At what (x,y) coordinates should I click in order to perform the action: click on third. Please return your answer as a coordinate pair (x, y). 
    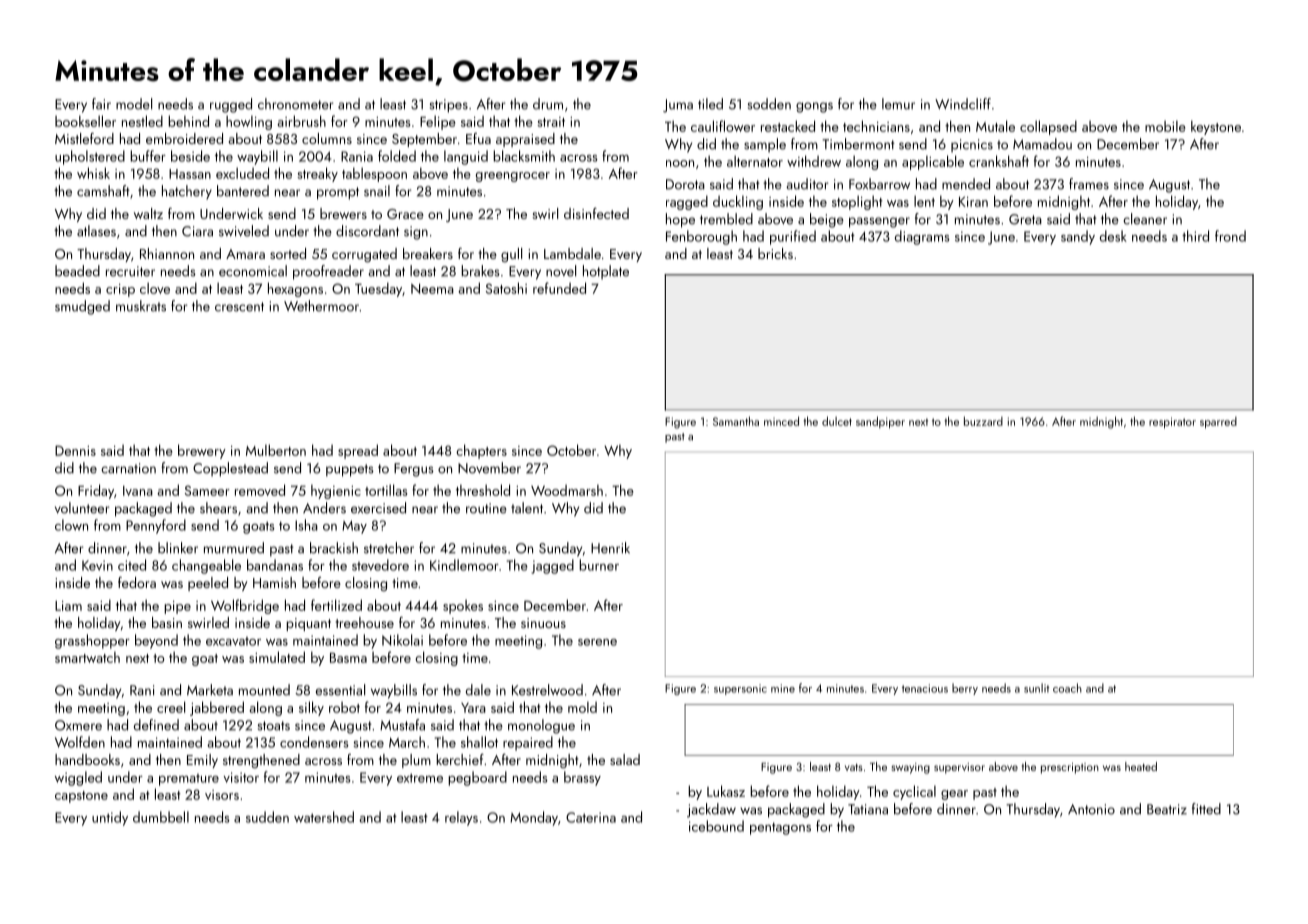
    Looking at the image, I should click on (1195, 236).
